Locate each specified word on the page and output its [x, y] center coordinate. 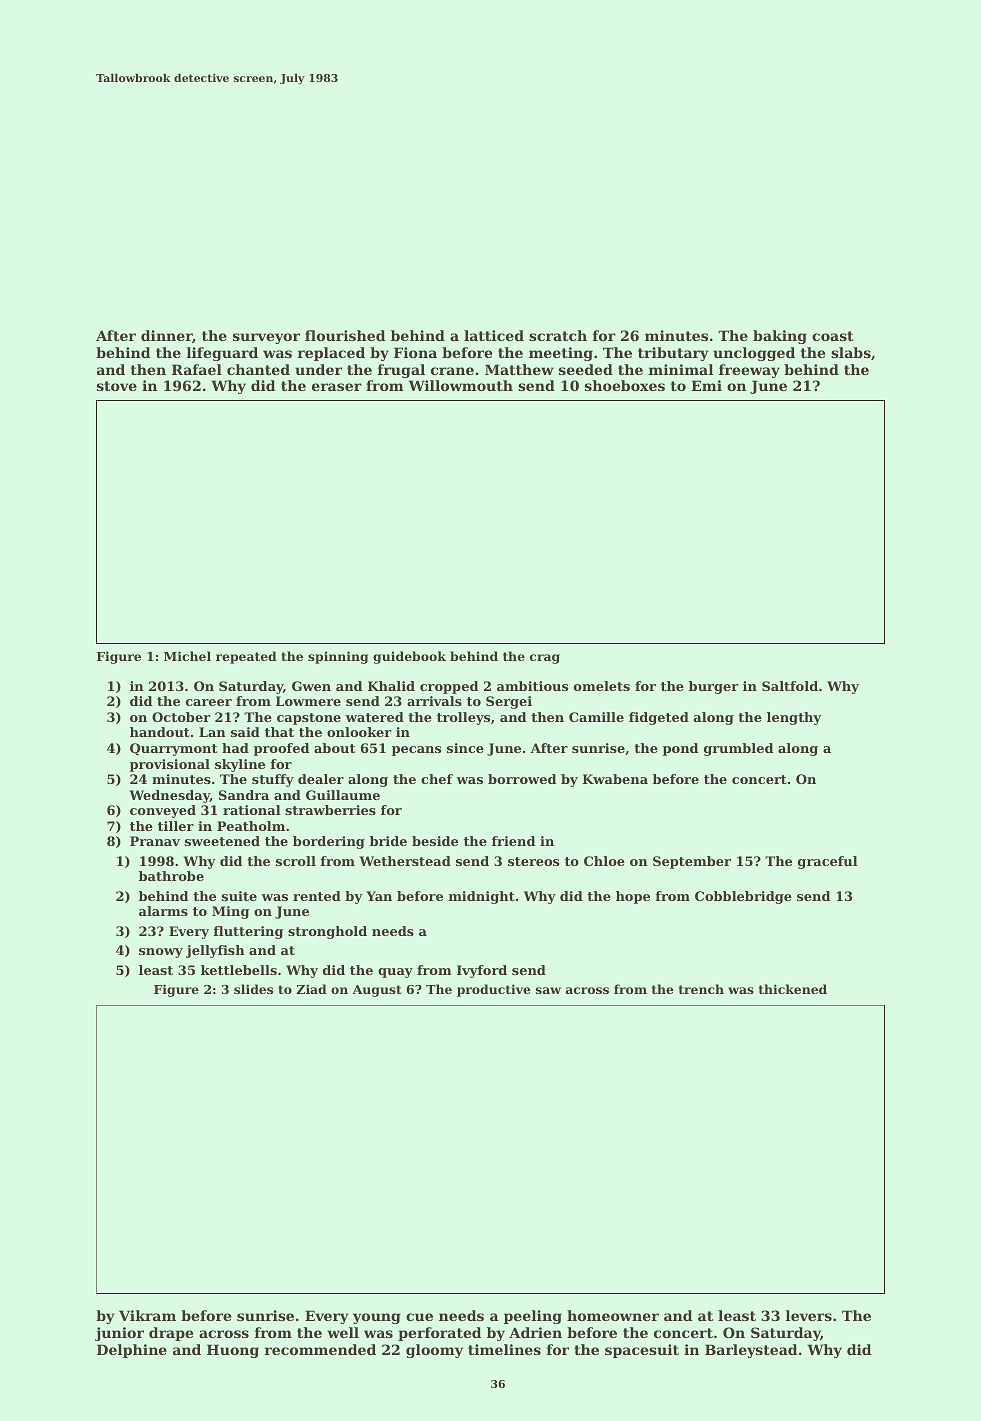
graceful [828, 862]
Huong [233, 1351]
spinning [338, 657]
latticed [494, 335]
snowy [161, 953]
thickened [793, 989]
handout [160, 732]
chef [437, 779]
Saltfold [790, 686]
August [377, 991]
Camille [596, 717]
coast [833, 336]
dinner [167, 336]
